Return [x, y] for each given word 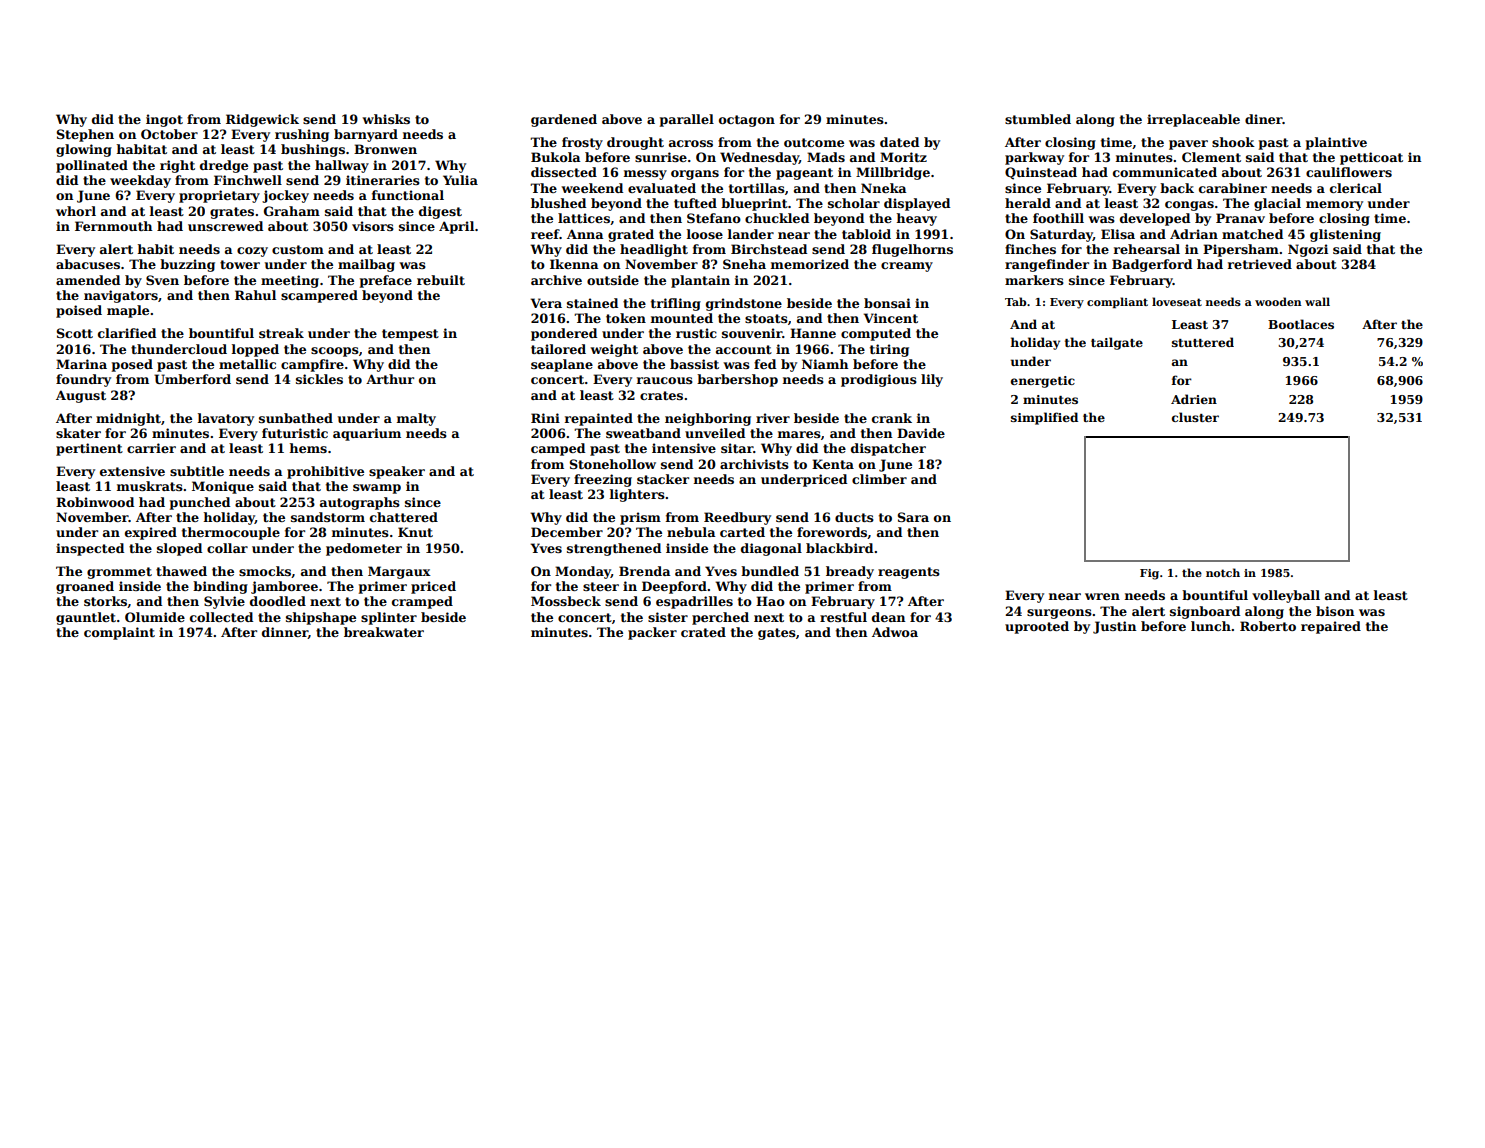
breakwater [384, 632]
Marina [81, 364]
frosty [582, 143]
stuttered [1203, 342]
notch [1223, 572]
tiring [889, 350]
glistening [1345, 235]
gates [777, 634]
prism [640, 518]
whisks [386, 119]
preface [386, 281]
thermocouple [231, 533]
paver [1188, 145]
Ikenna [574, 264]
